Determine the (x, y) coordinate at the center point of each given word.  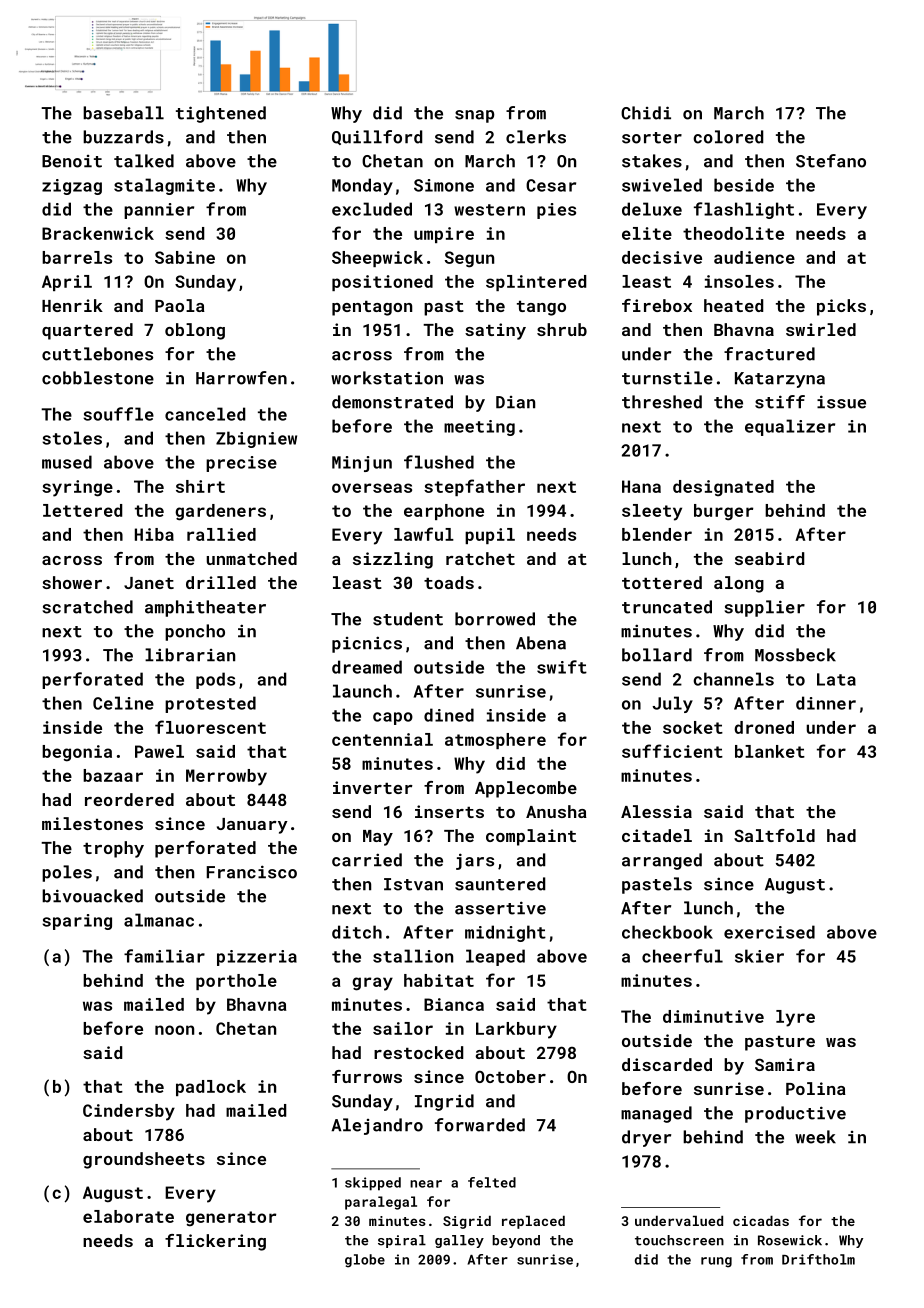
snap (475, 116)
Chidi (646, 113)
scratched (87, 607)
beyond (516, 1241)
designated (723, 488)
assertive (500, 908)
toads (449, 582)
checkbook (667, 932)
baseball (123, 113)
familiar (164, 956)
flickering (215, 1242)
